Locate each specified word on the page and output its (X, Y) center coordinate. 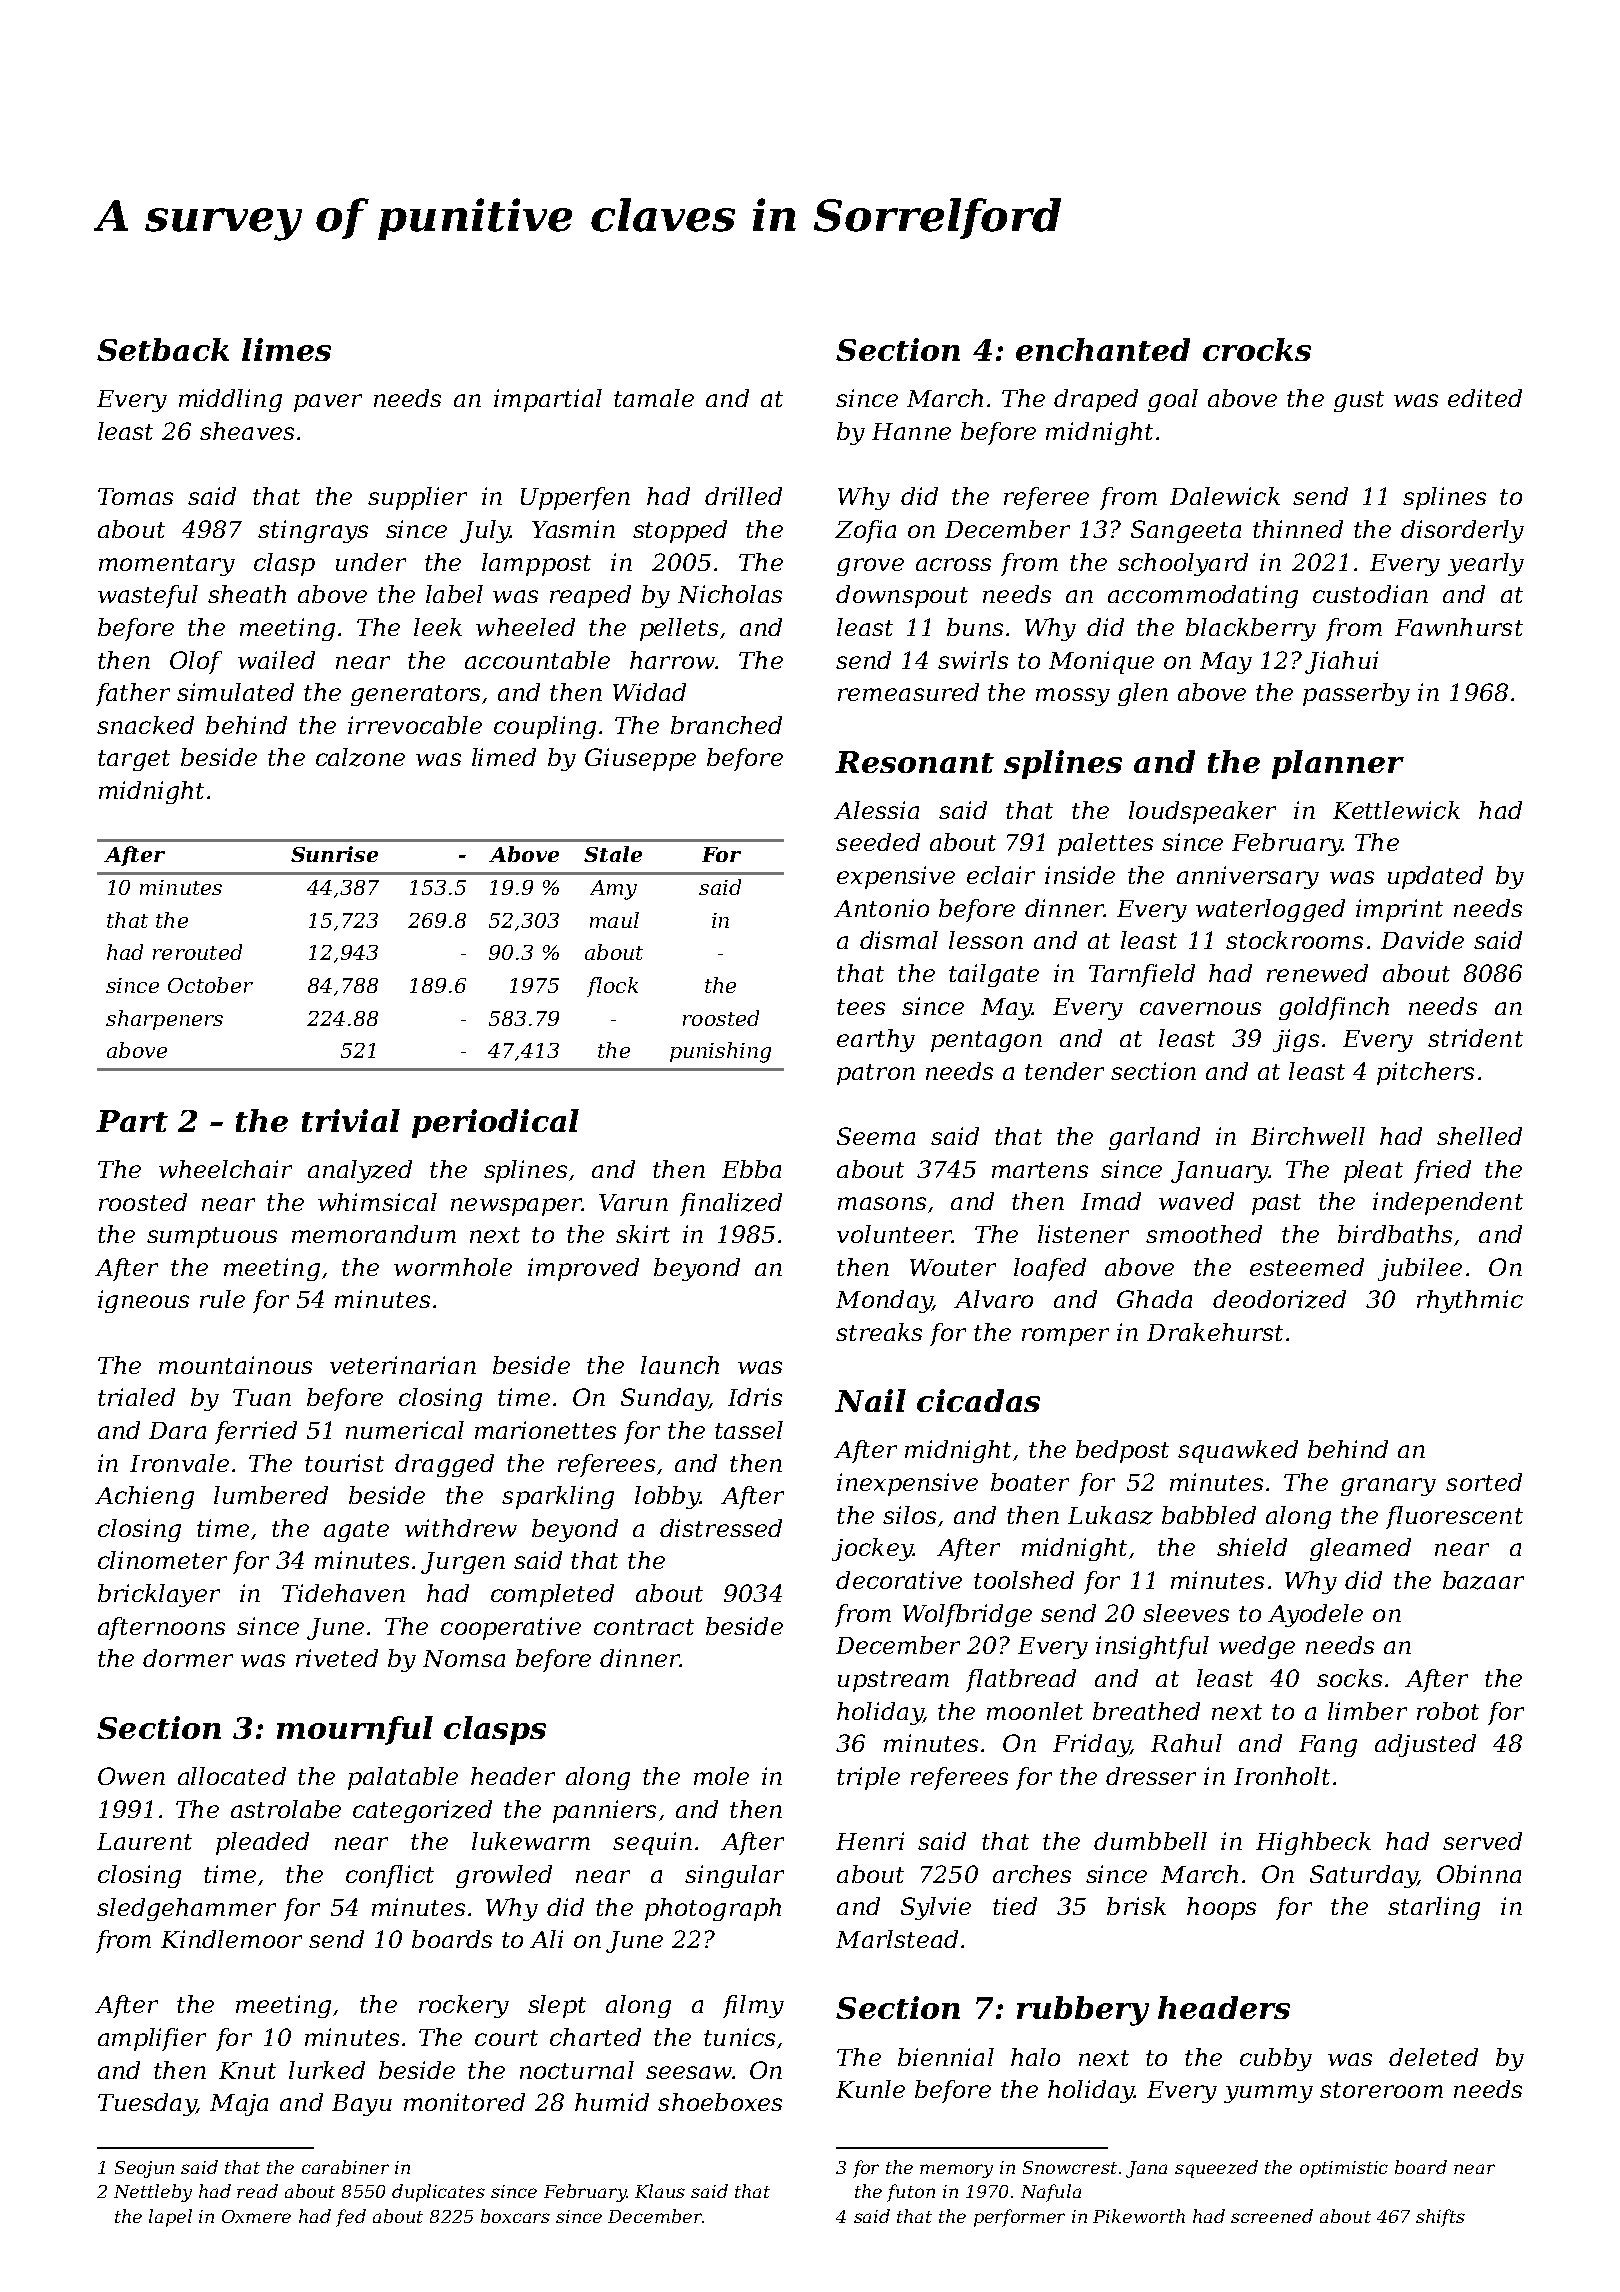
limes (286, 349)
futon (911, 2193)
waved (1196, 1201)
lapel (170, 2218)
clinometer (162, 1560)
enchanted (1103, 349)
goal (1173, 400)
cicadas (978, 1400)
